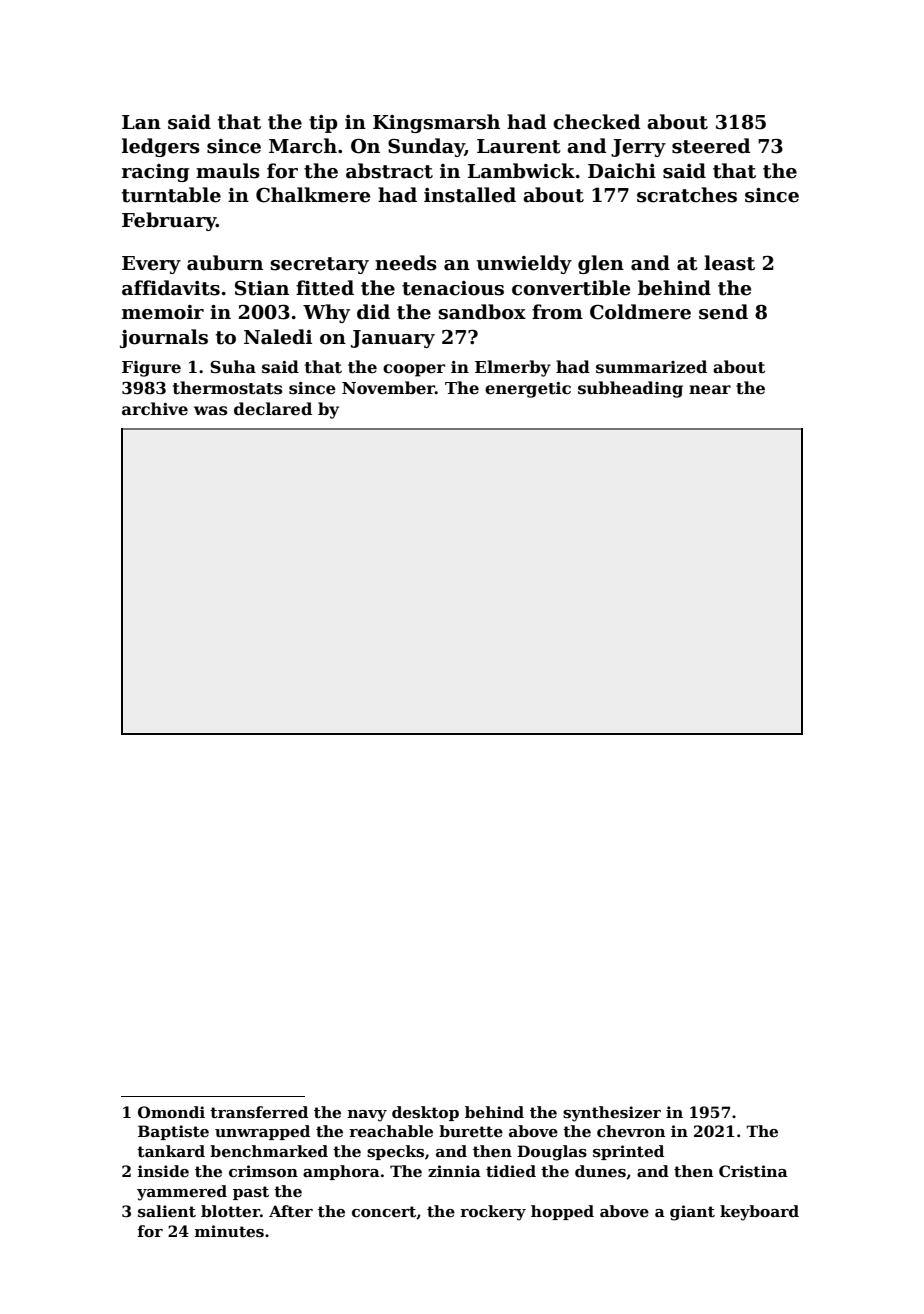 Image resolution: width=924 pixels, height=1314 pixels. Describe the element at coordinates (173, 1132) in the screenshot. I see `Baptiste` at that location.
